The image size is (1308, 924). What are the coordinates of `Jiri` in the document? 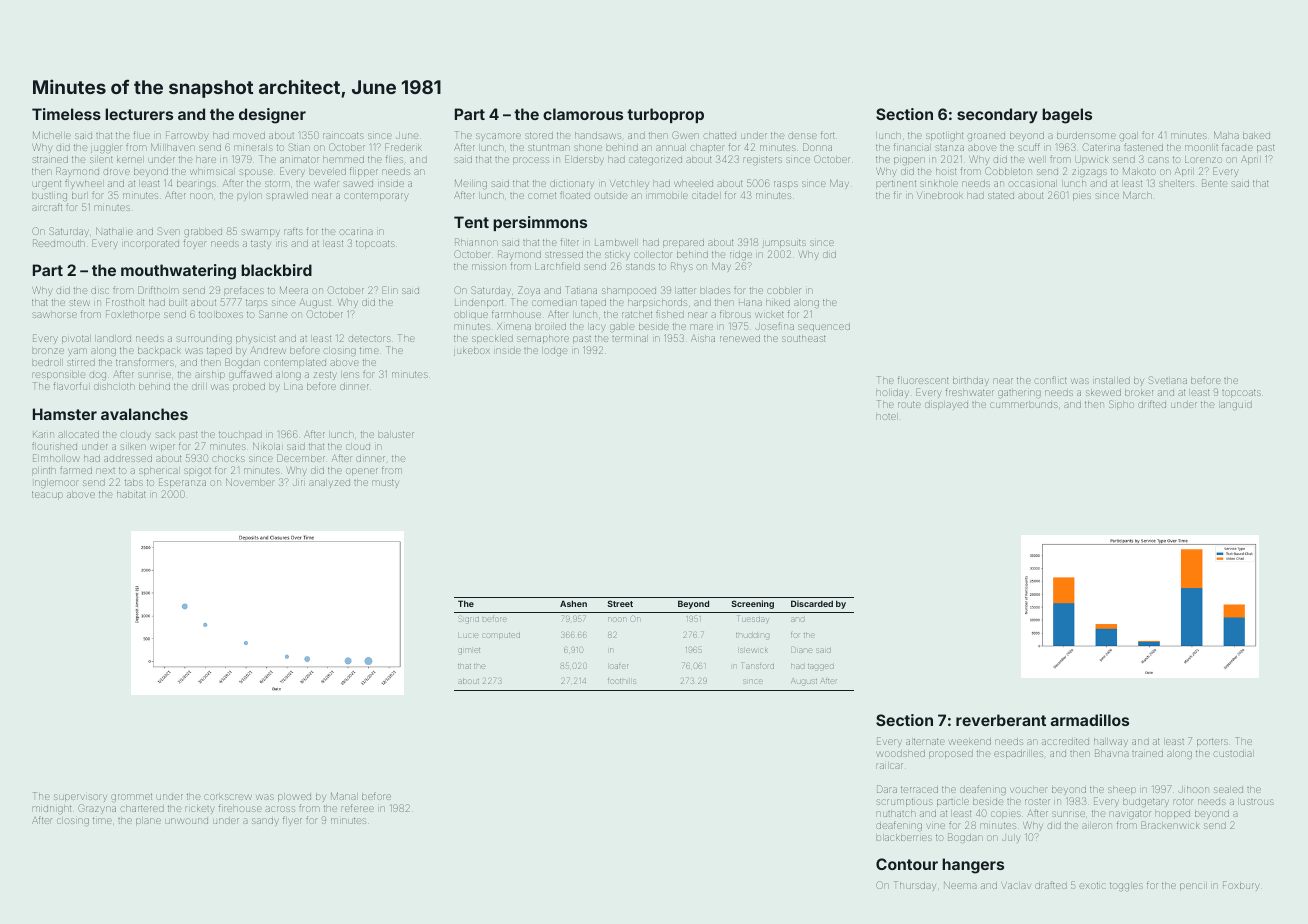 It's located at (298, 483).
